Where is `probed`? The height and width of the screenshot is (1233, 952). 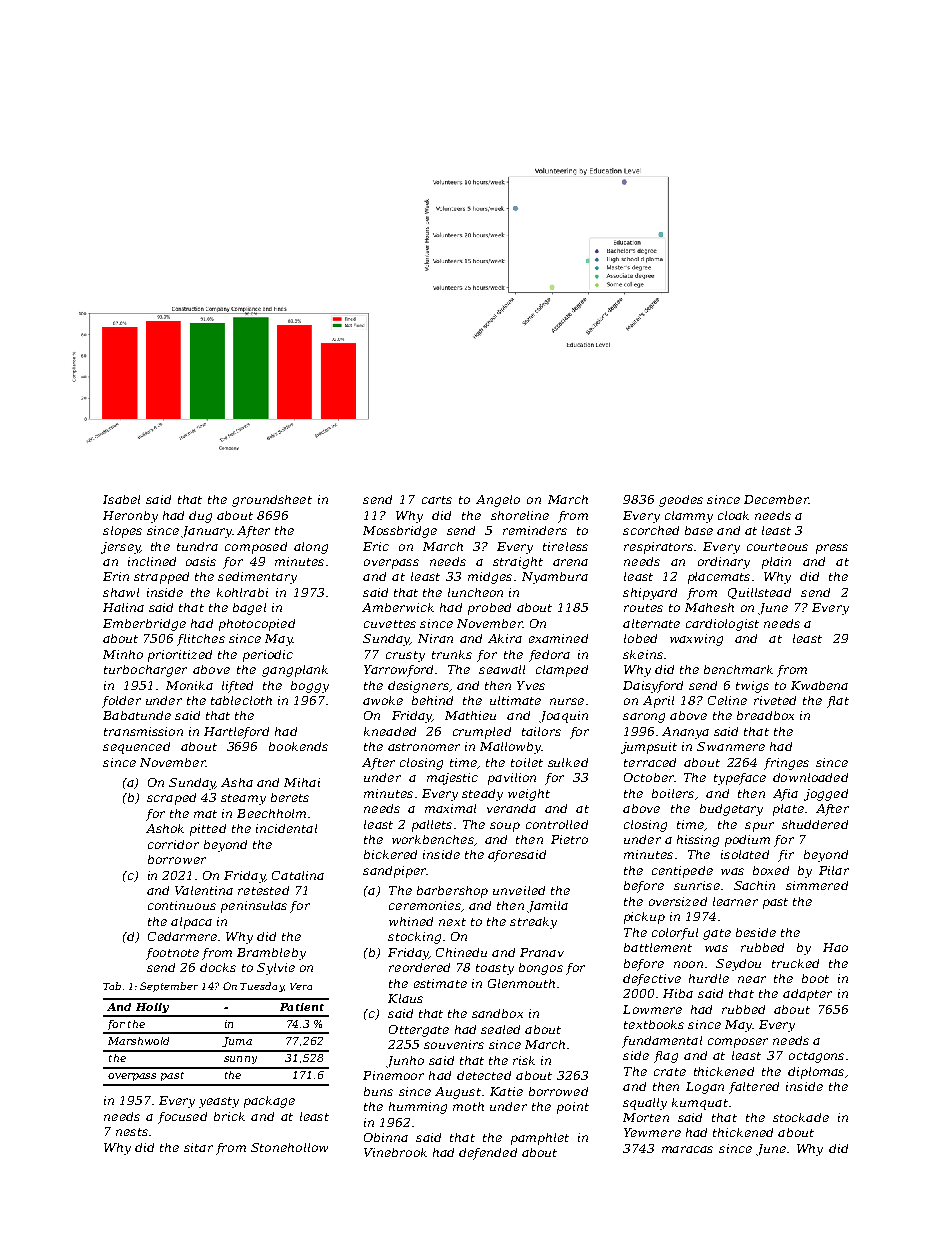
probed is located at coordinates (489, 609).
